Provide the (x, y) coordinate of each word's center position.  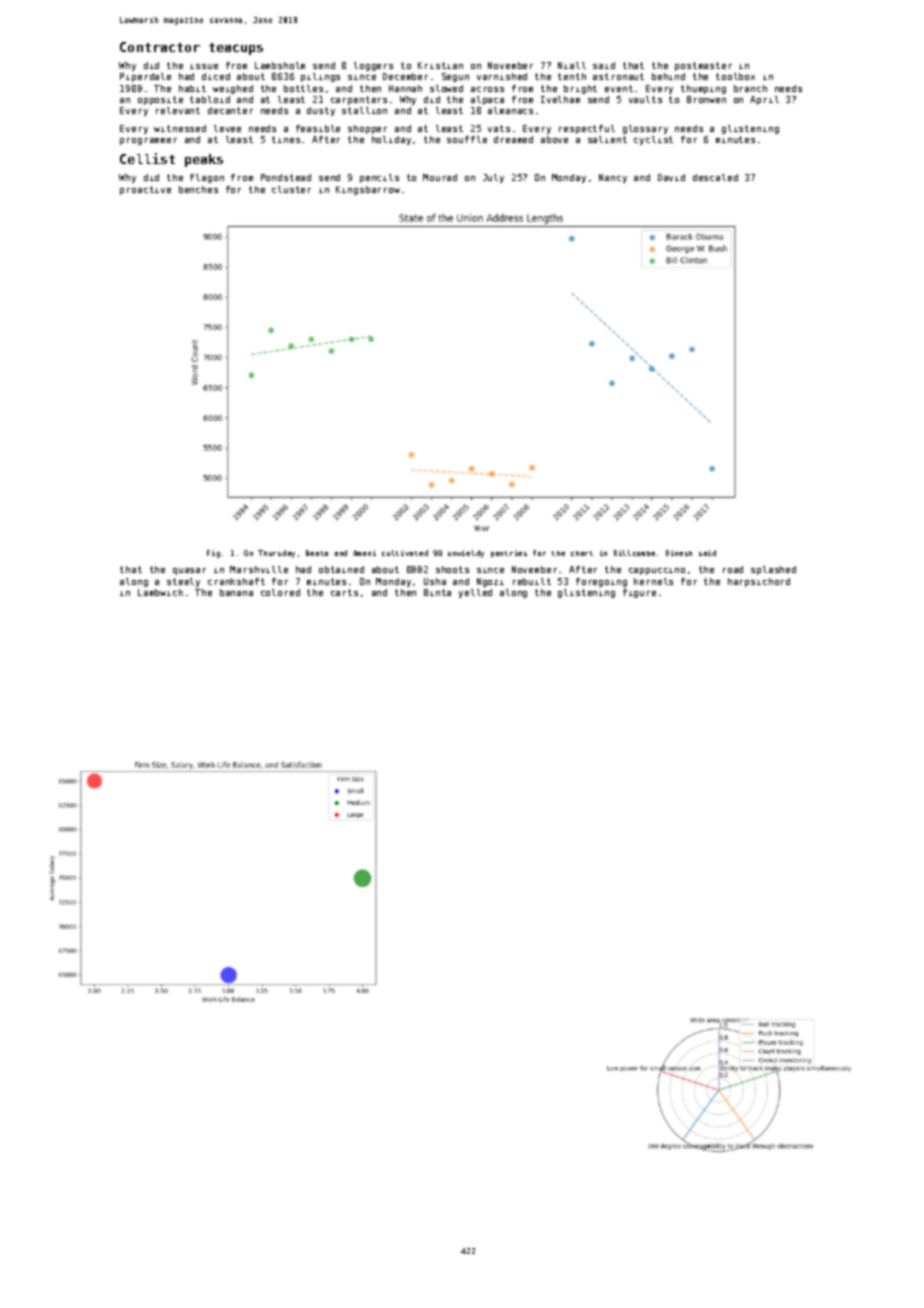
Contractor (160, 47)
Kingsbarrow (368, 190)
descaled (715, 177)
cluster (291, 189)
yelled (475, 593)
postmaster (703, 66)
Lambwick (160, 592)
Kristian (440, 65)
